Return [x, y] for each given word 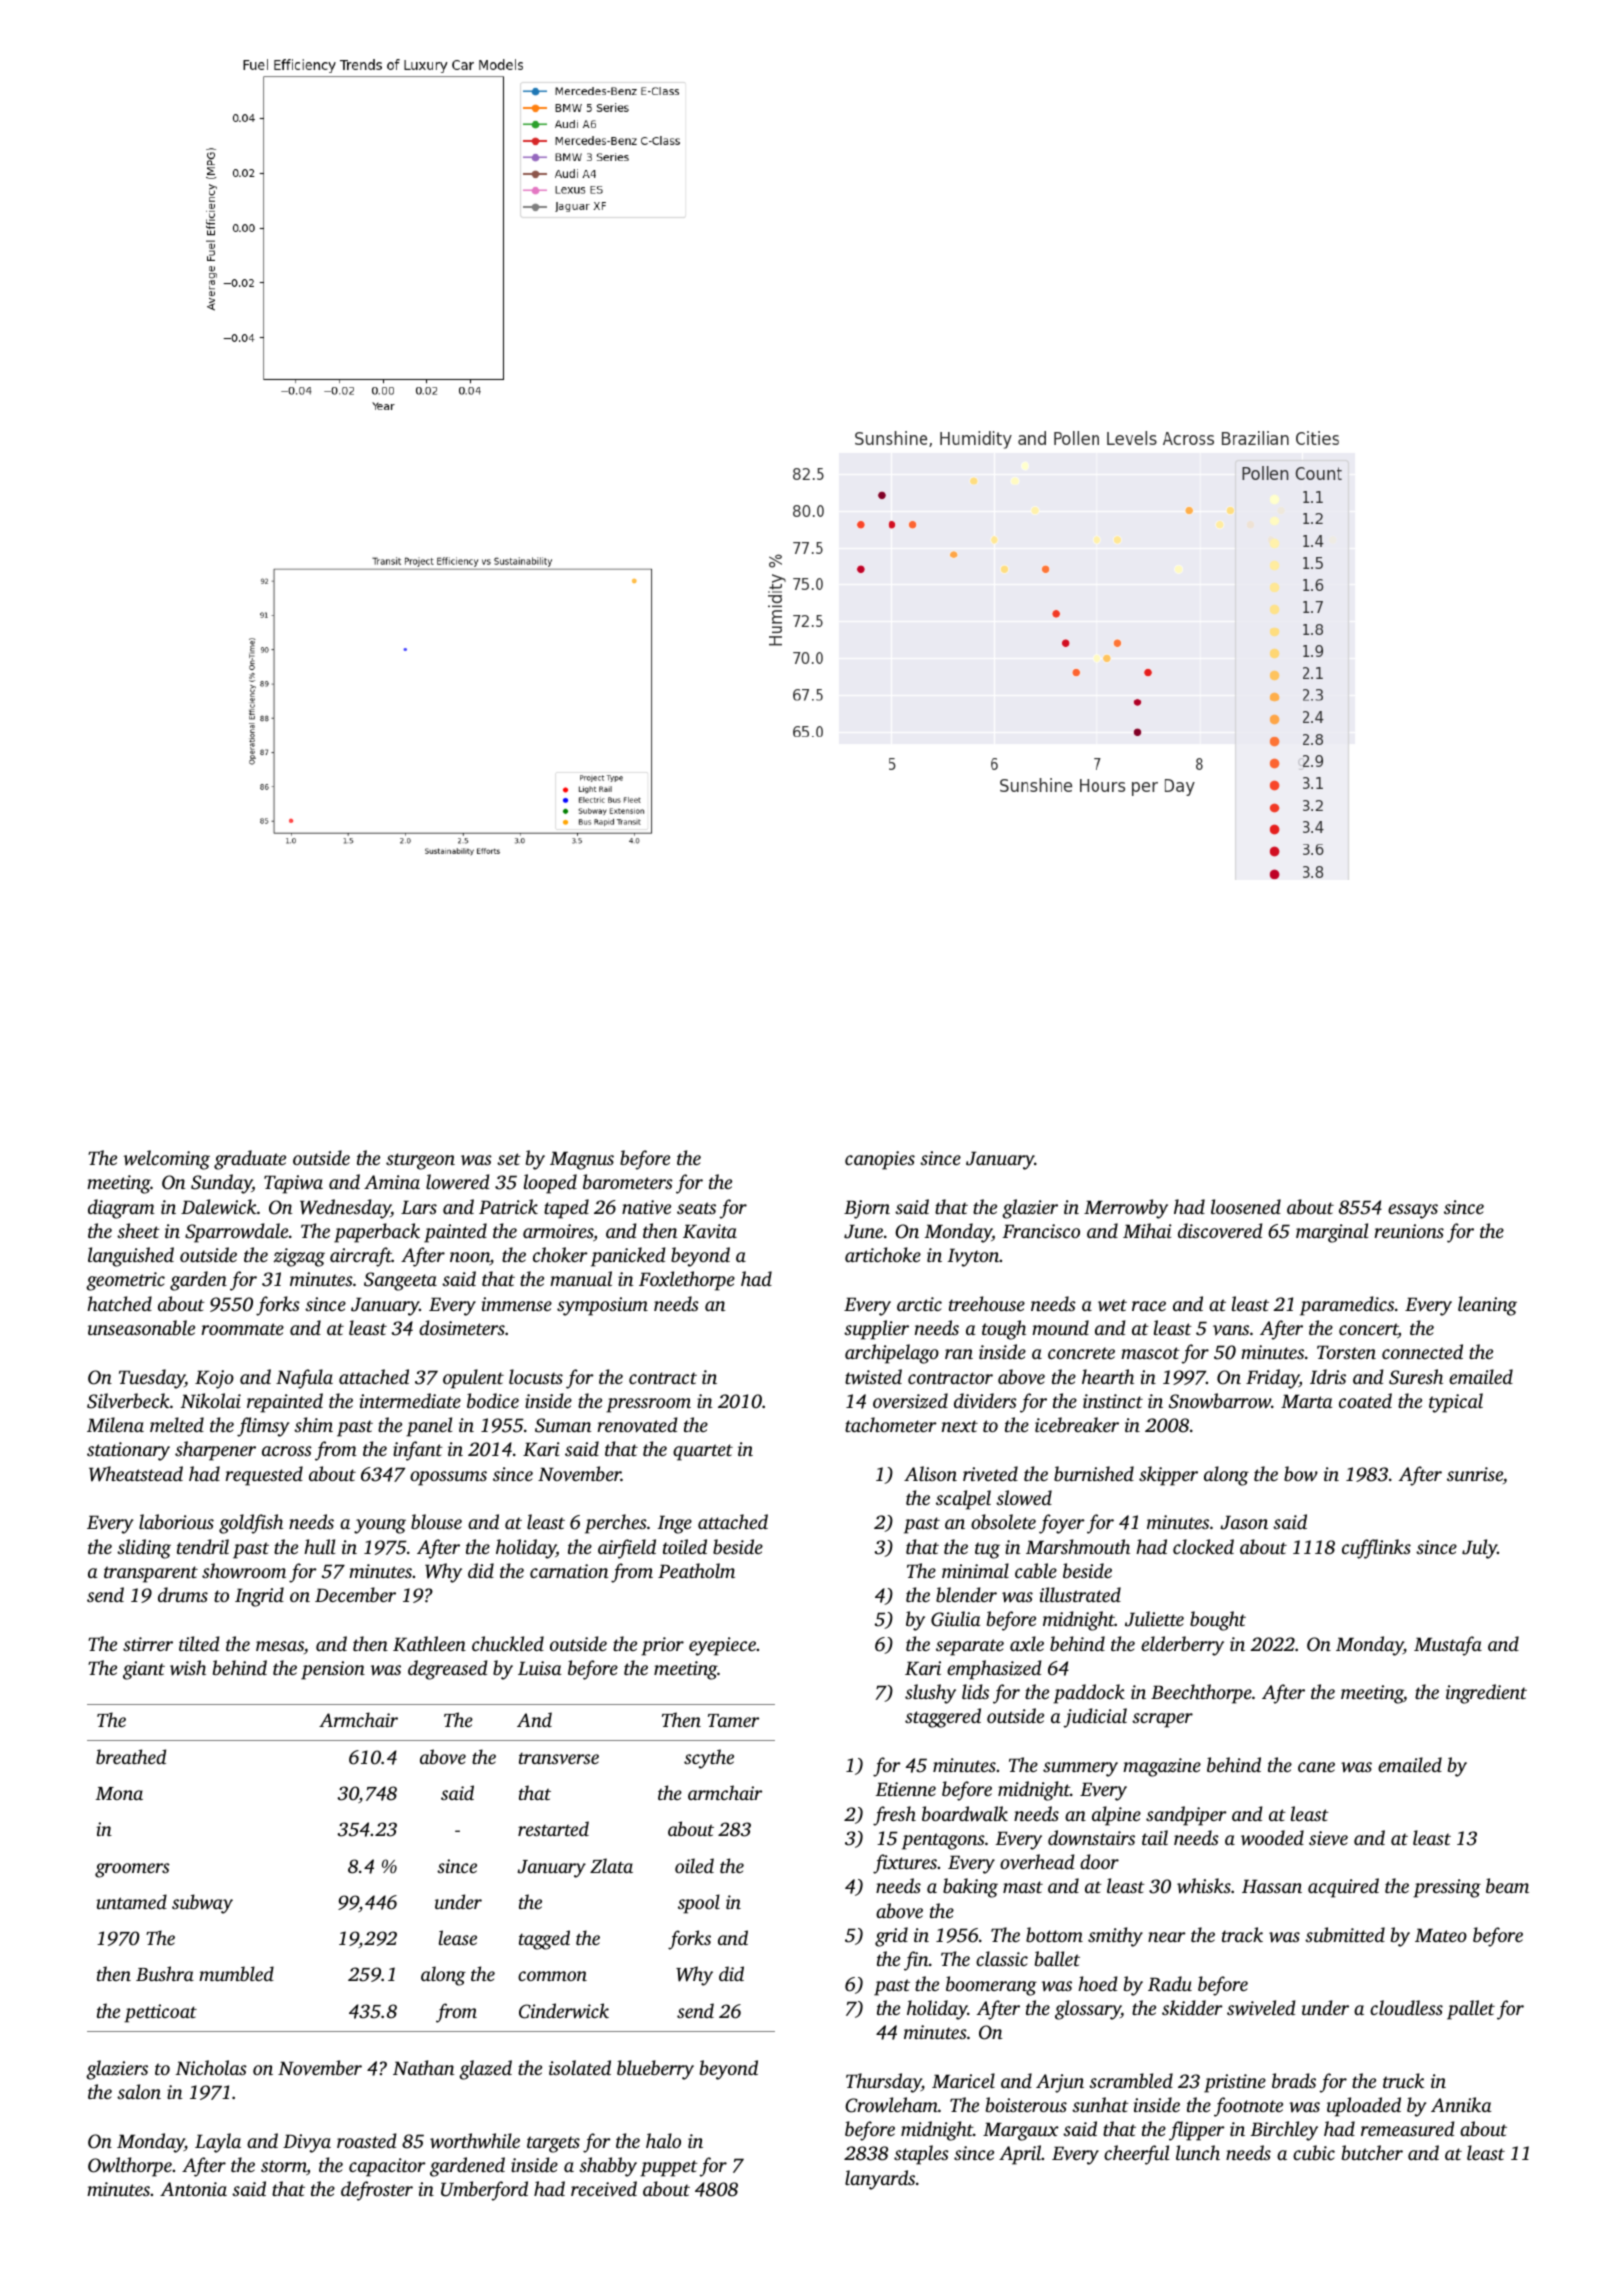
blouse [436, 1521]
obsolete [1003, 1521]
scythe [709, 1759]
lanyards [880, 2180]
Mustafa [1448, 1646]
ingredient [1486, 1694]
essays [1413, 1211]
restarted [553, 1828]
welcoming [167, 1160]
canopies [880, 1160]
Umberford [484, 2191]
